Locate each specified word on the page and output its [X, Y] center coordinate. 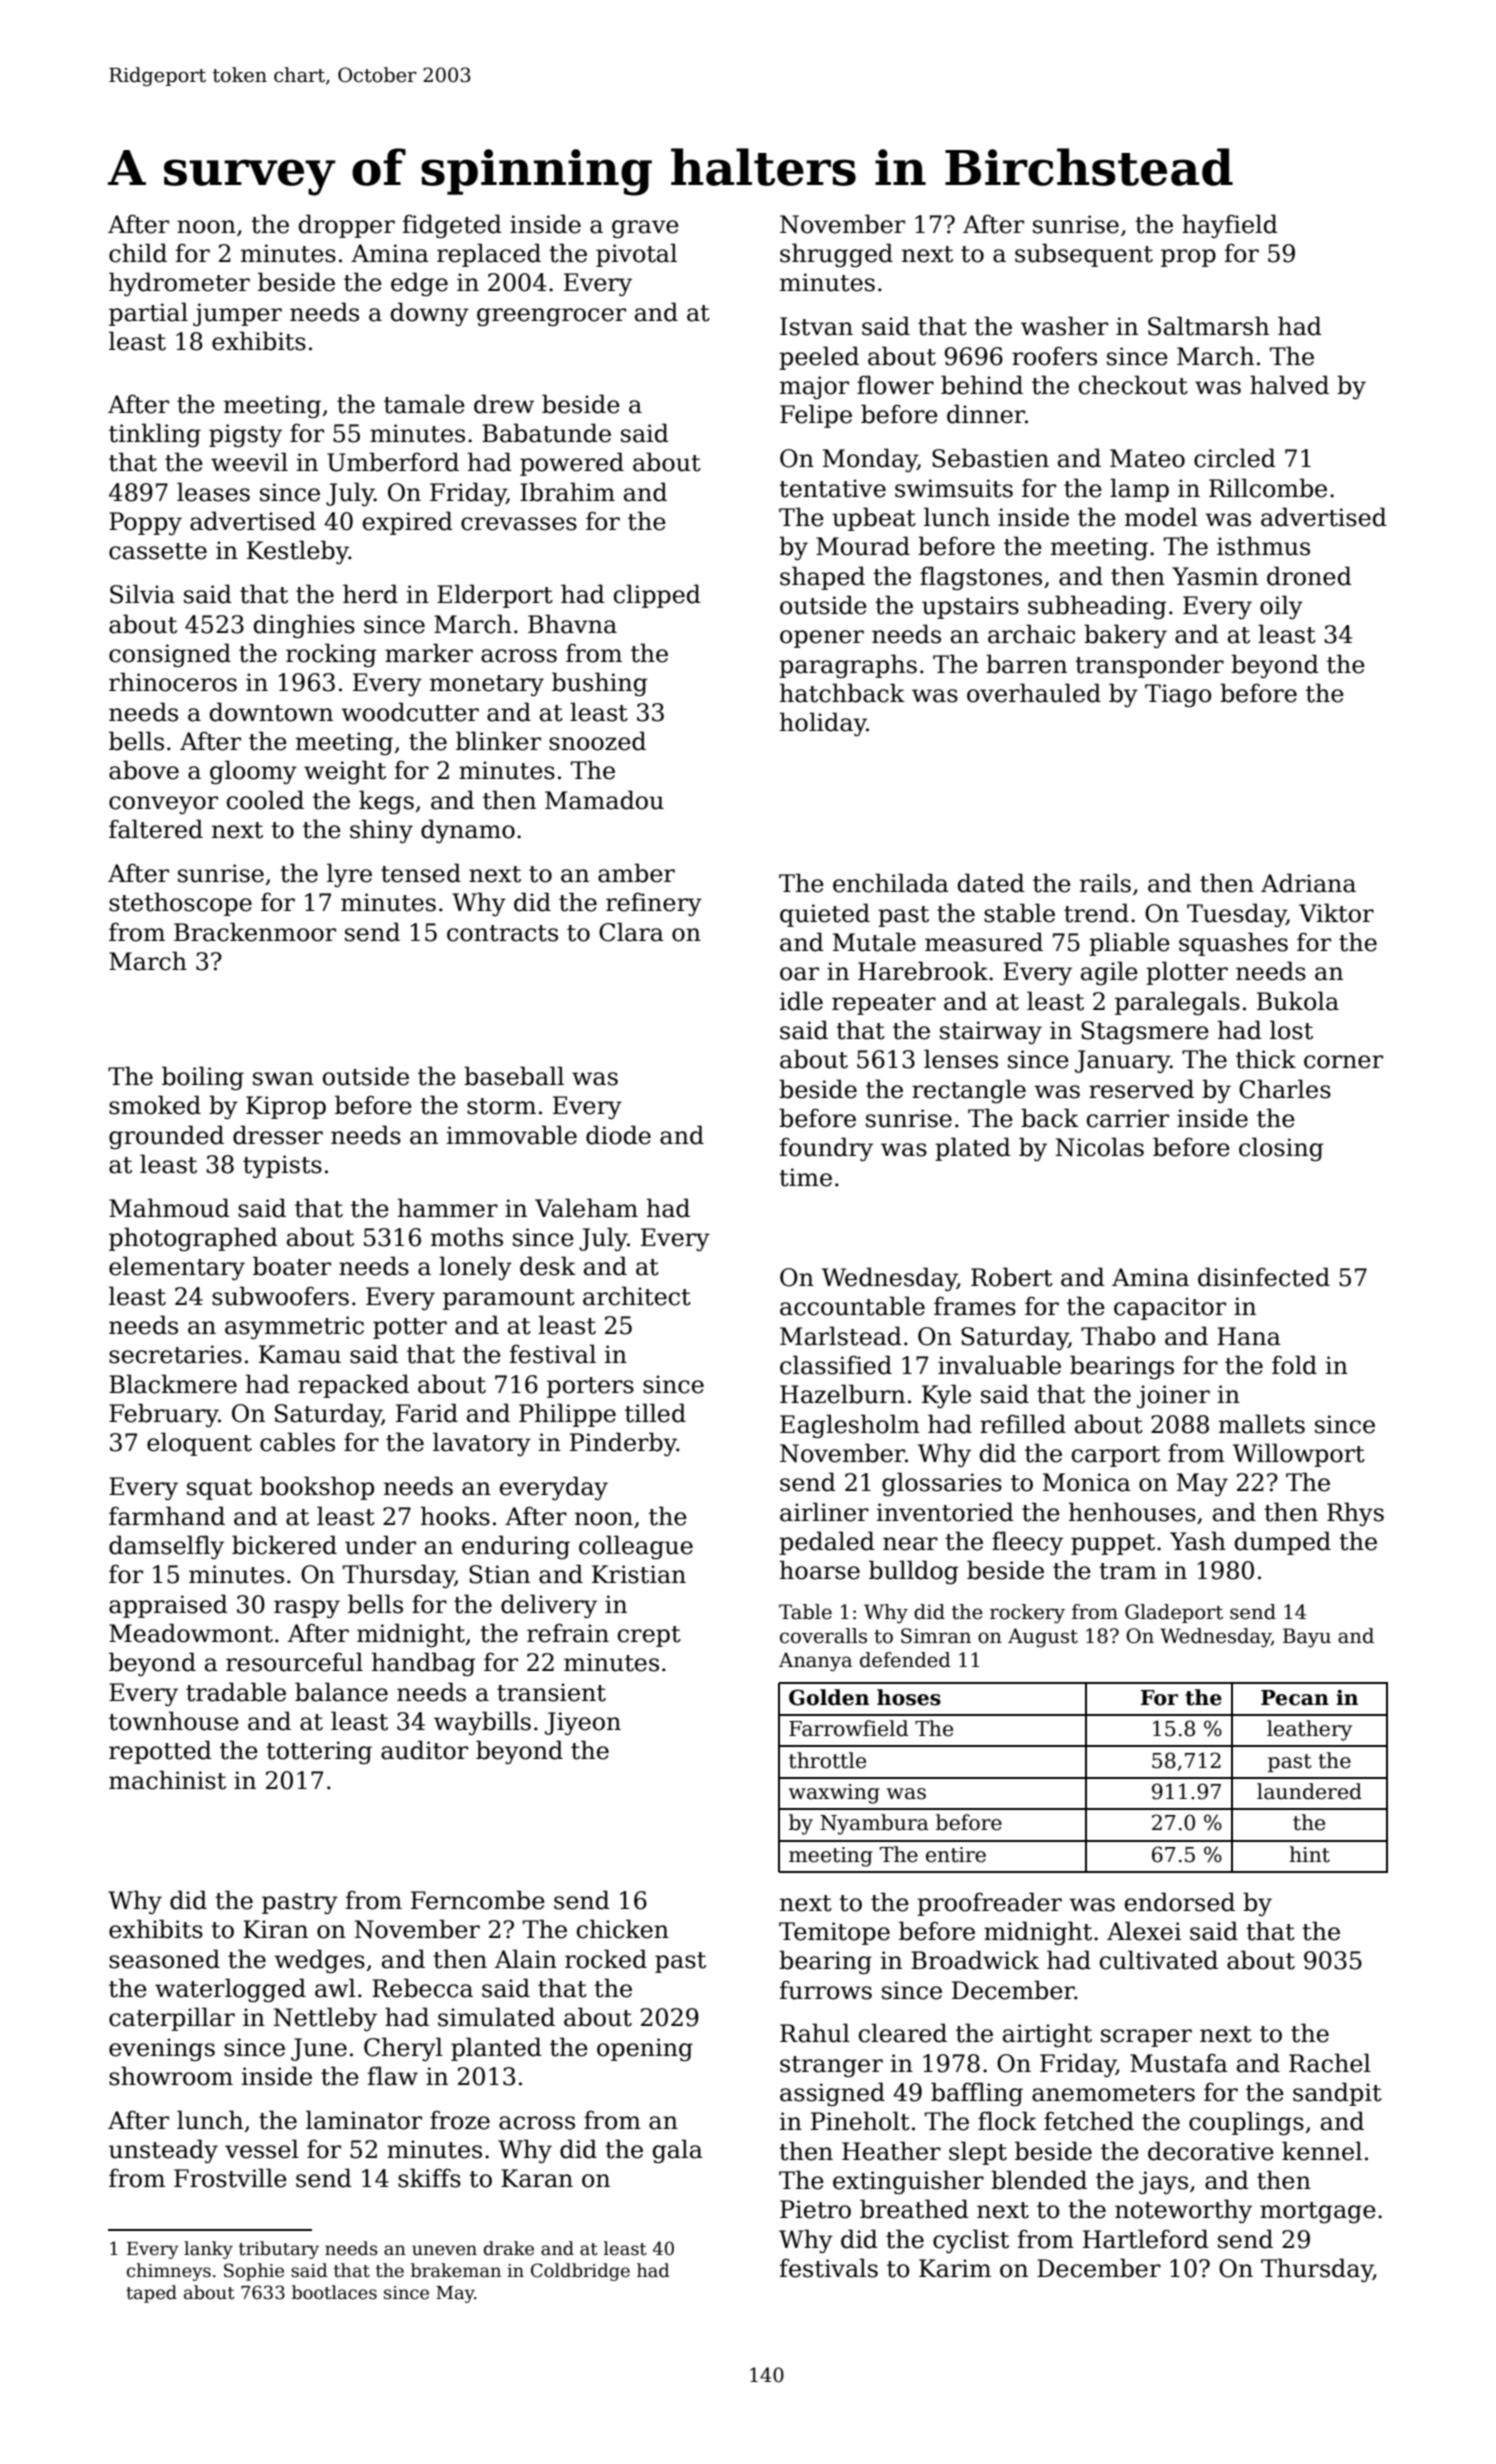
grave [645, 229]
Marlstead [841, 1336]
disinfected [1264, 1277]
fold [1294, 1365]
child [138, 253]
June [319, 2049]
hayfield [1230, 226]
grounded [166, 1137]
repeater [884, 1004]
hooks [455, 1516]
